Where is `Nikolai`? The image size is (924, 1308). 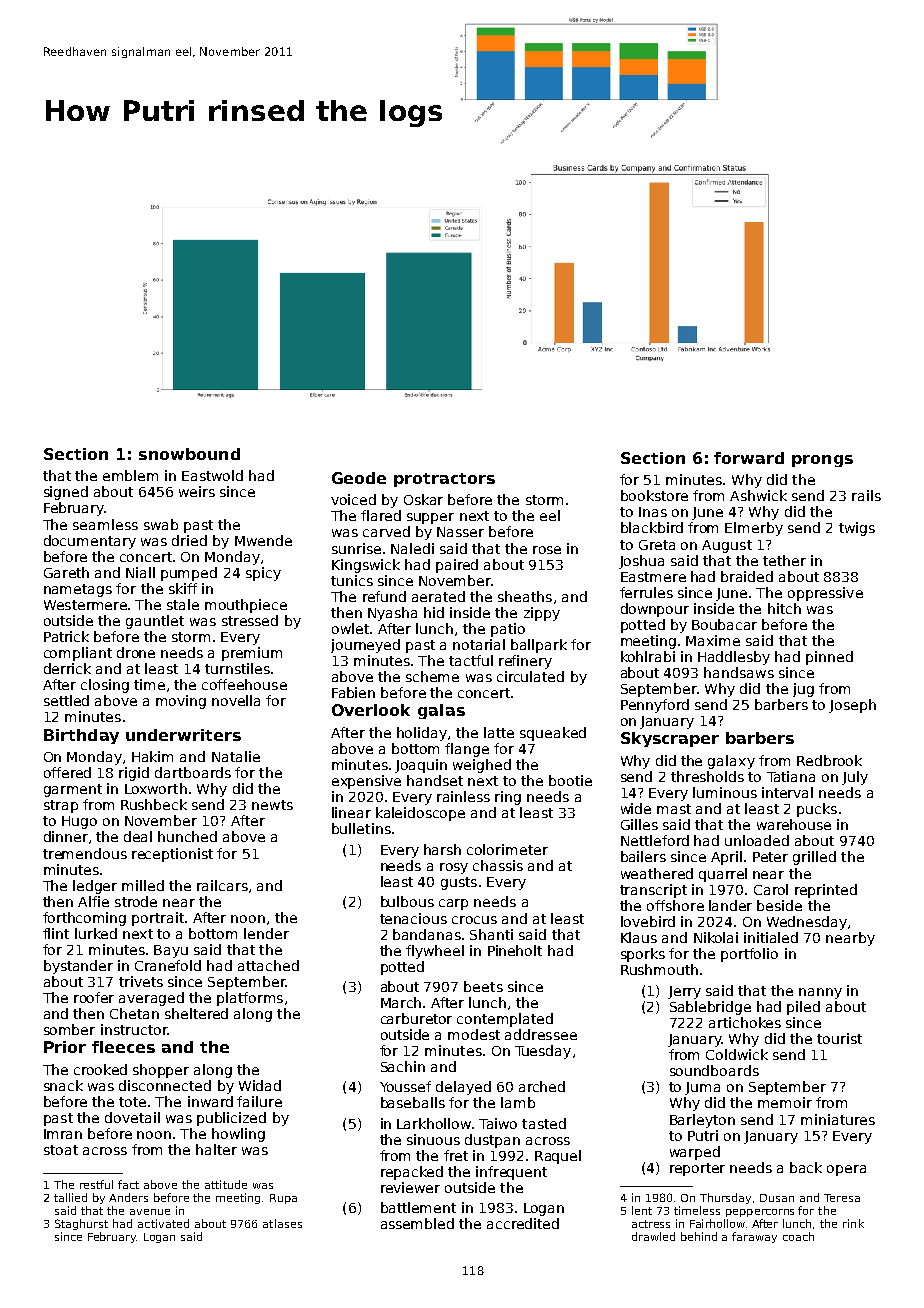
Nikolai is located at coordinates (716, 937).
